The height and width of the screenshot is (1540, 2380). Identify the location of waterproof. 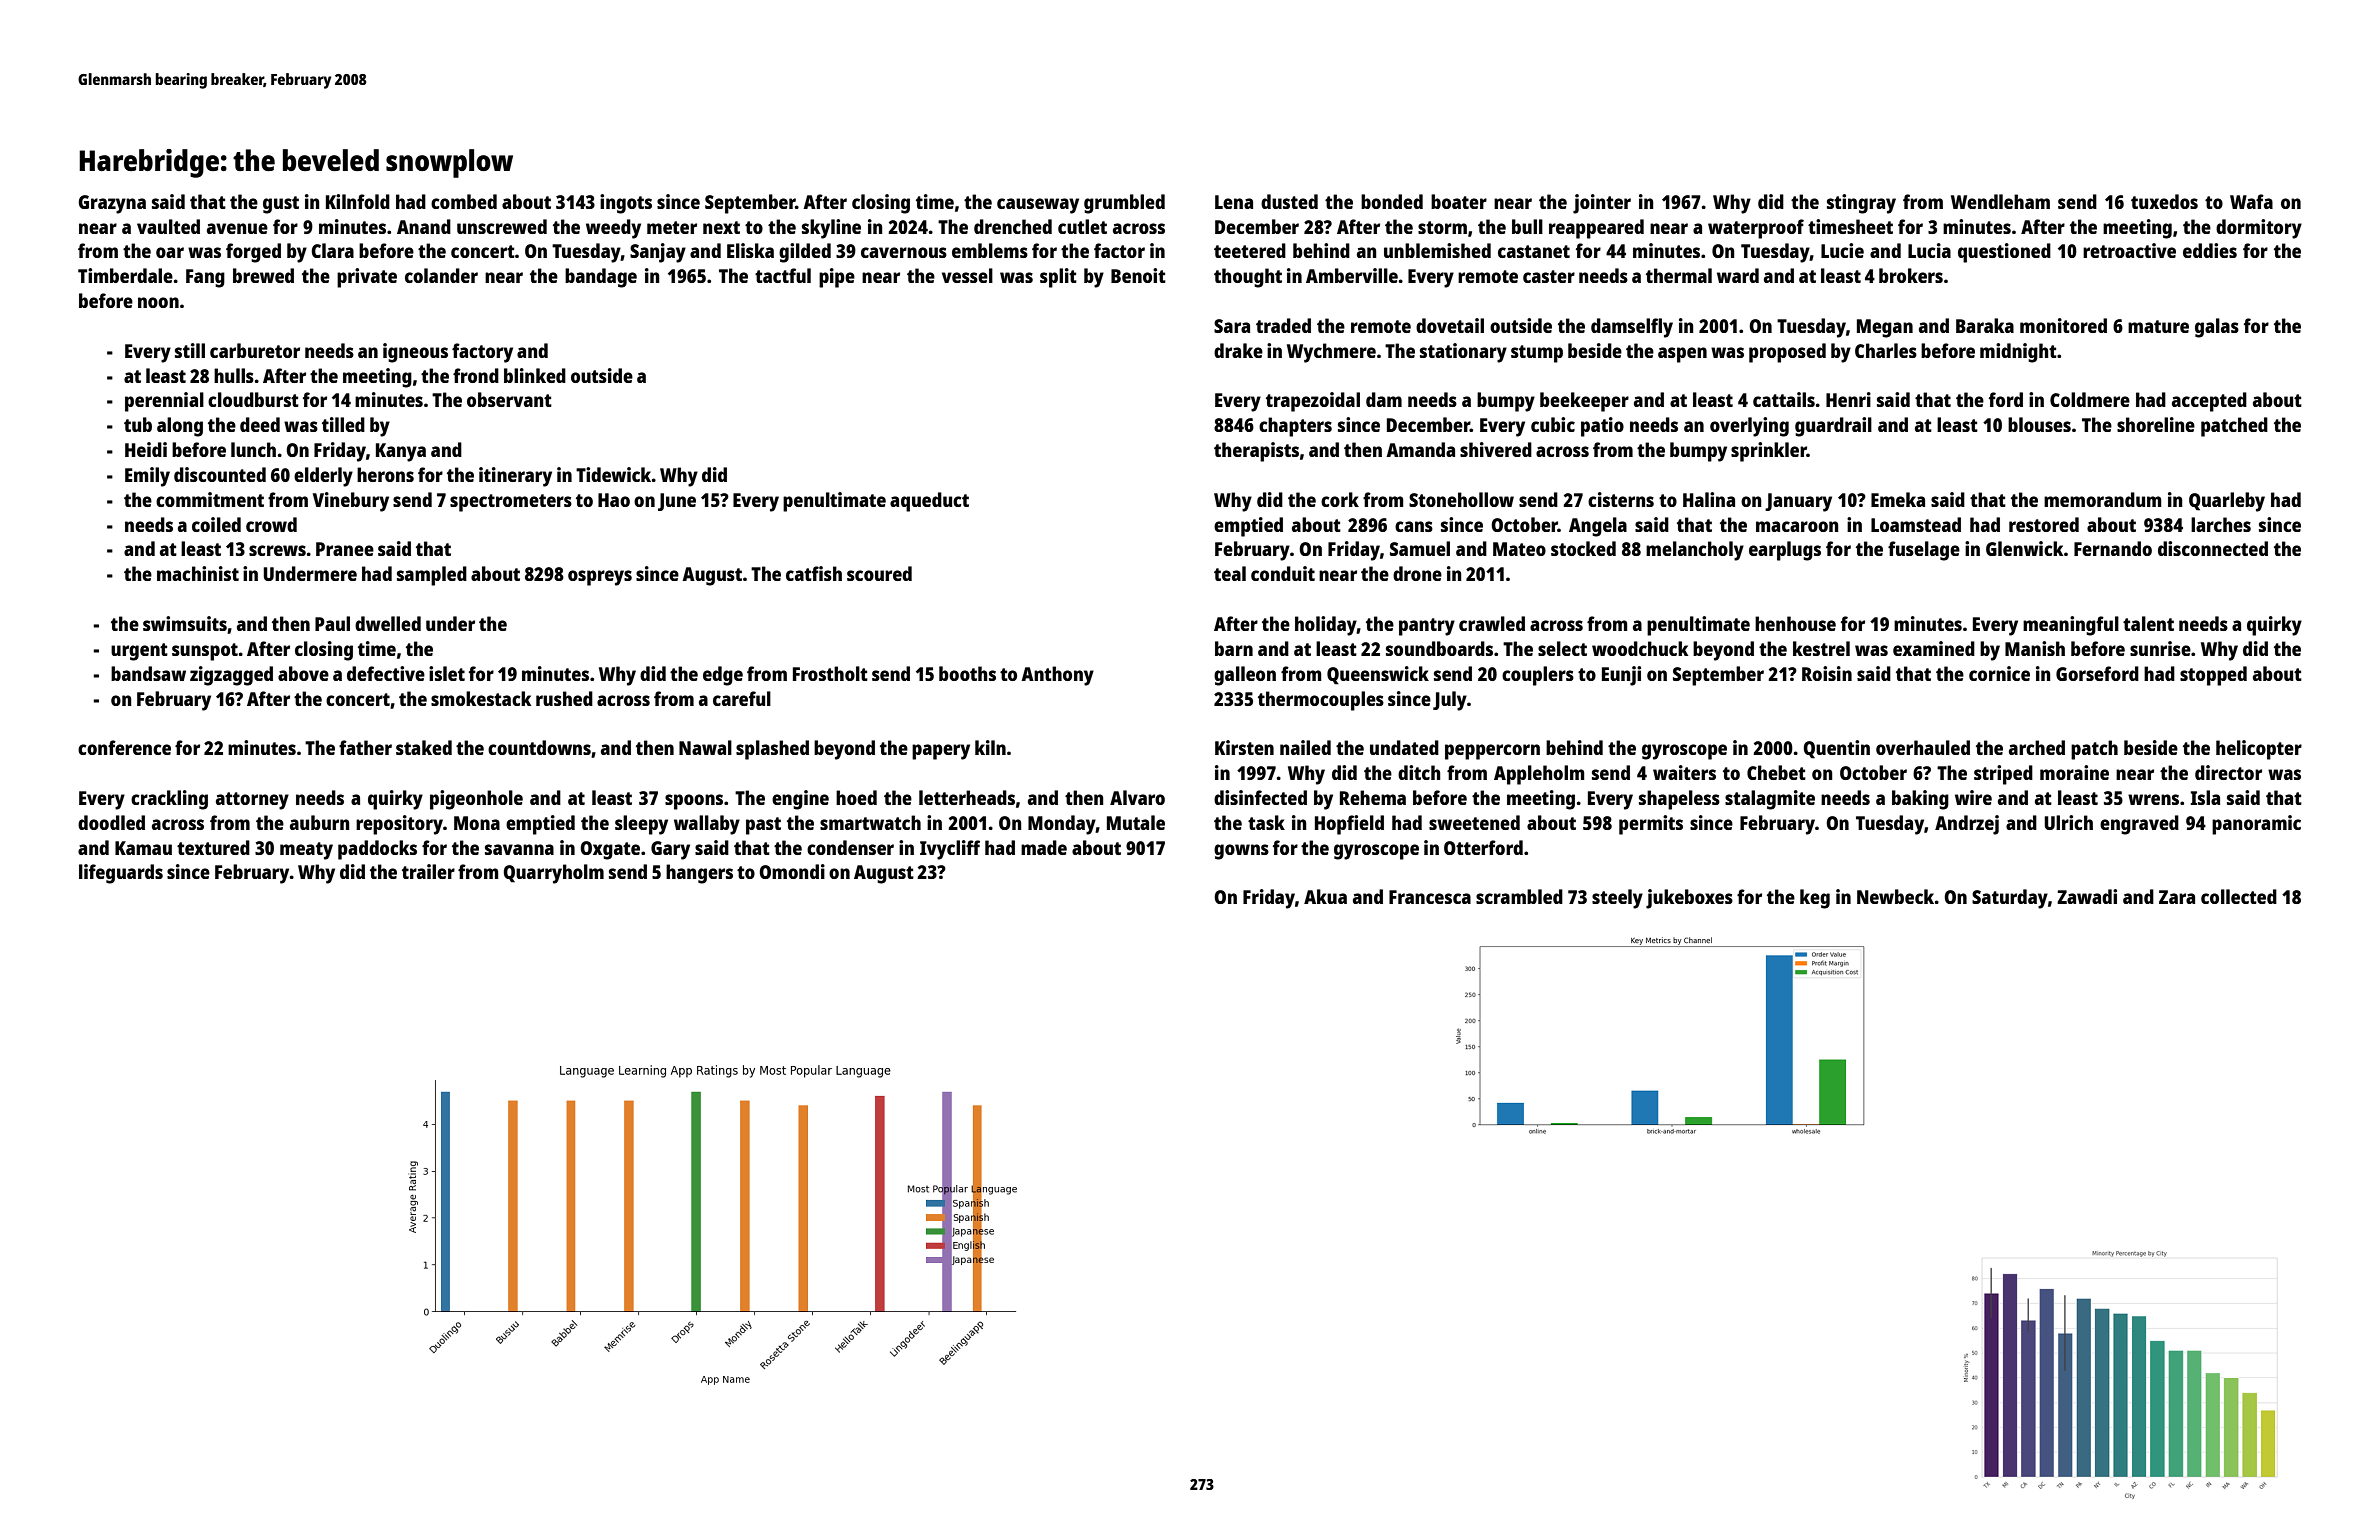
(1756, 229).
